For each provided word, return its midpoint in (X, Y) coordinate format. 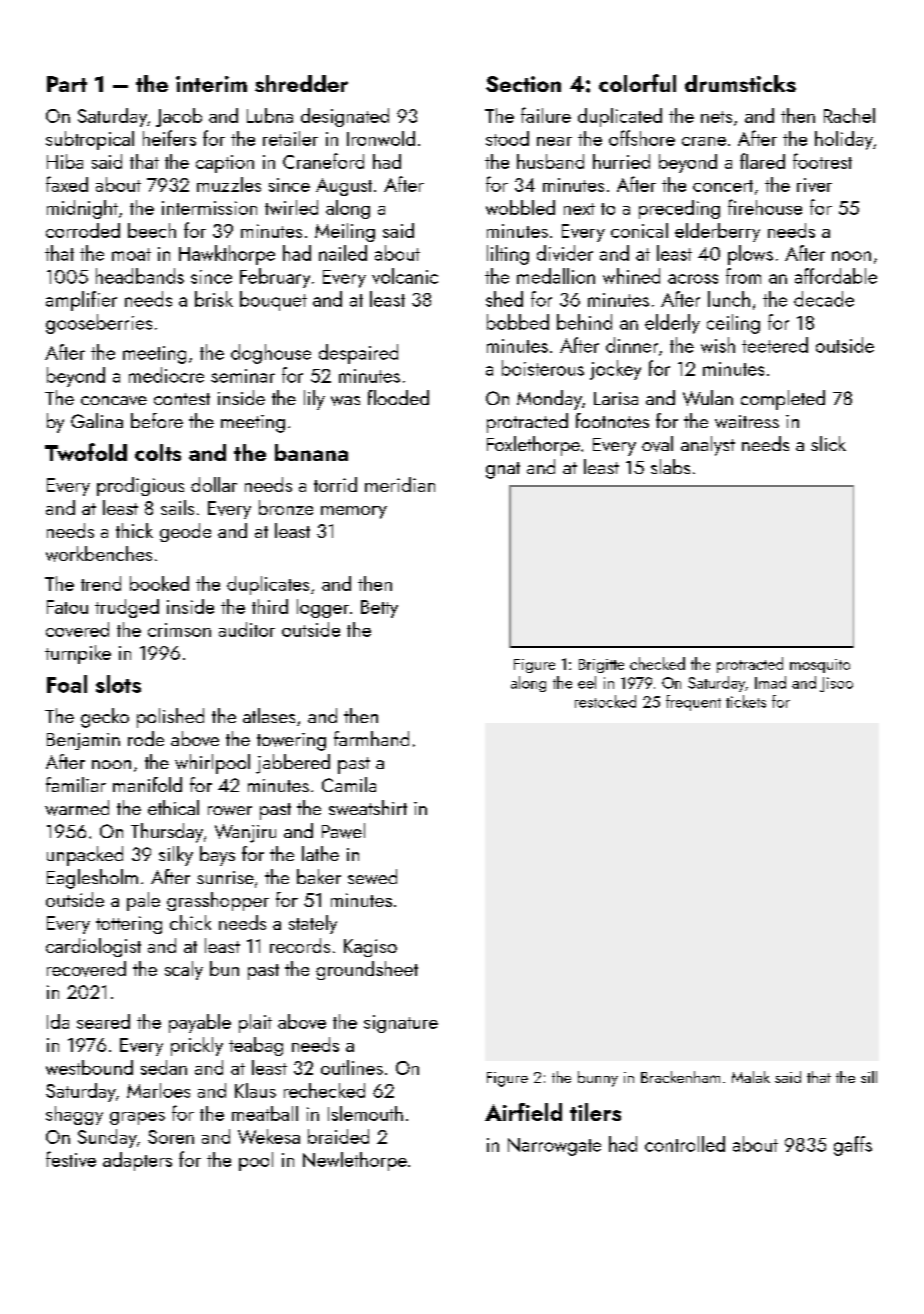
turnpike (78, 654)
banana (311, 452)
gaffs (853, 1146)
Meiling (345, 232)
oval (657, 444)
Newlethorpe (355, 1161)
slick (828, 443)
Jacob (179, 117)
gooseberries (99, 324)
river (814, 185)
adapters (137, 1161)
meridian (400, 484)
